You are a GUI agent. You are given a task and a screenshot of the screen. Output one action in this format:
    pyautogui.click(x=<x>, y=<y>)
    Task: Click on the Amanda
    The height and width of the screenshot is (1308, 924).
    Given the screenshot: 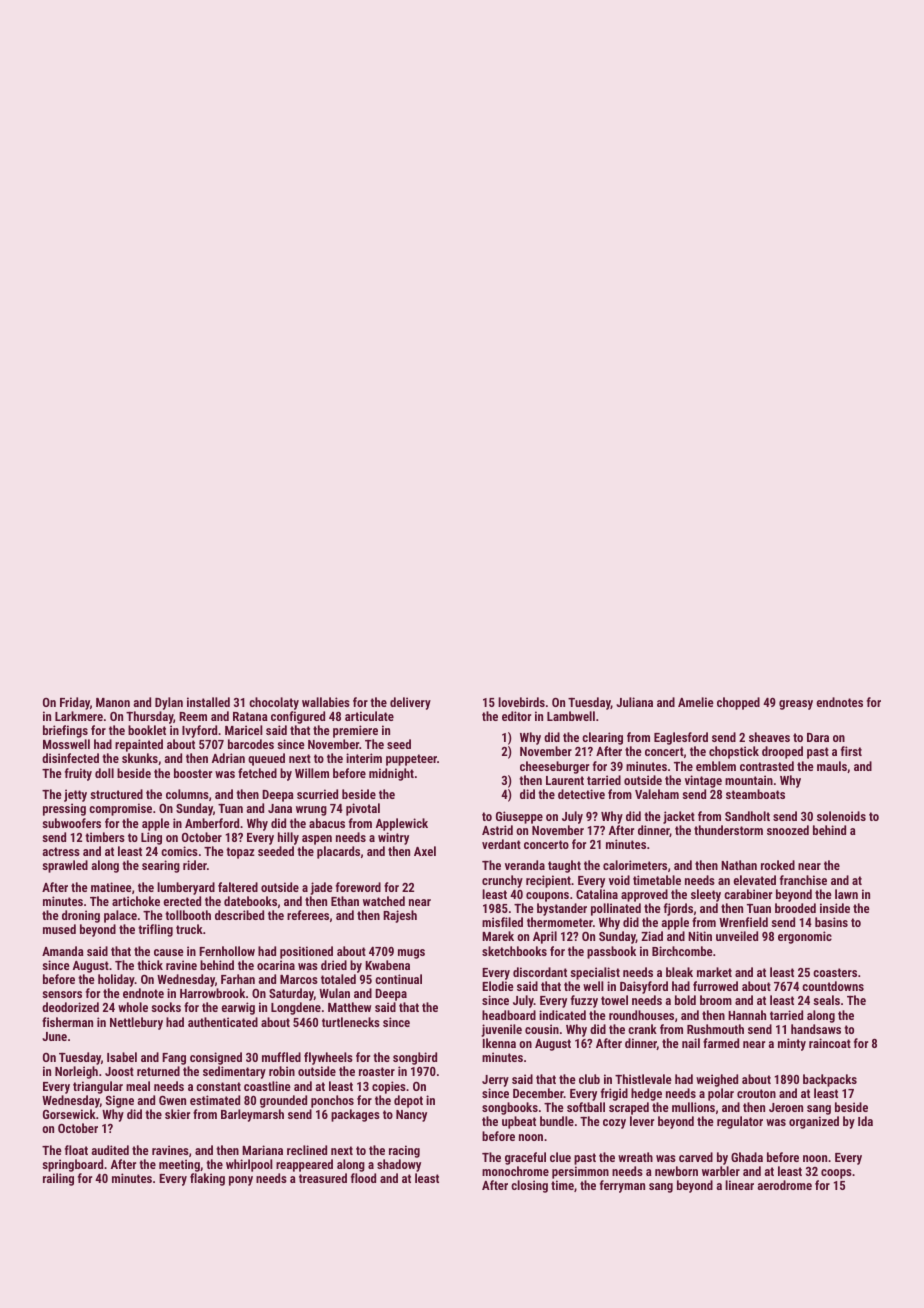 What is the action you would take?
    pyautogui.click(x=63, y=951)
